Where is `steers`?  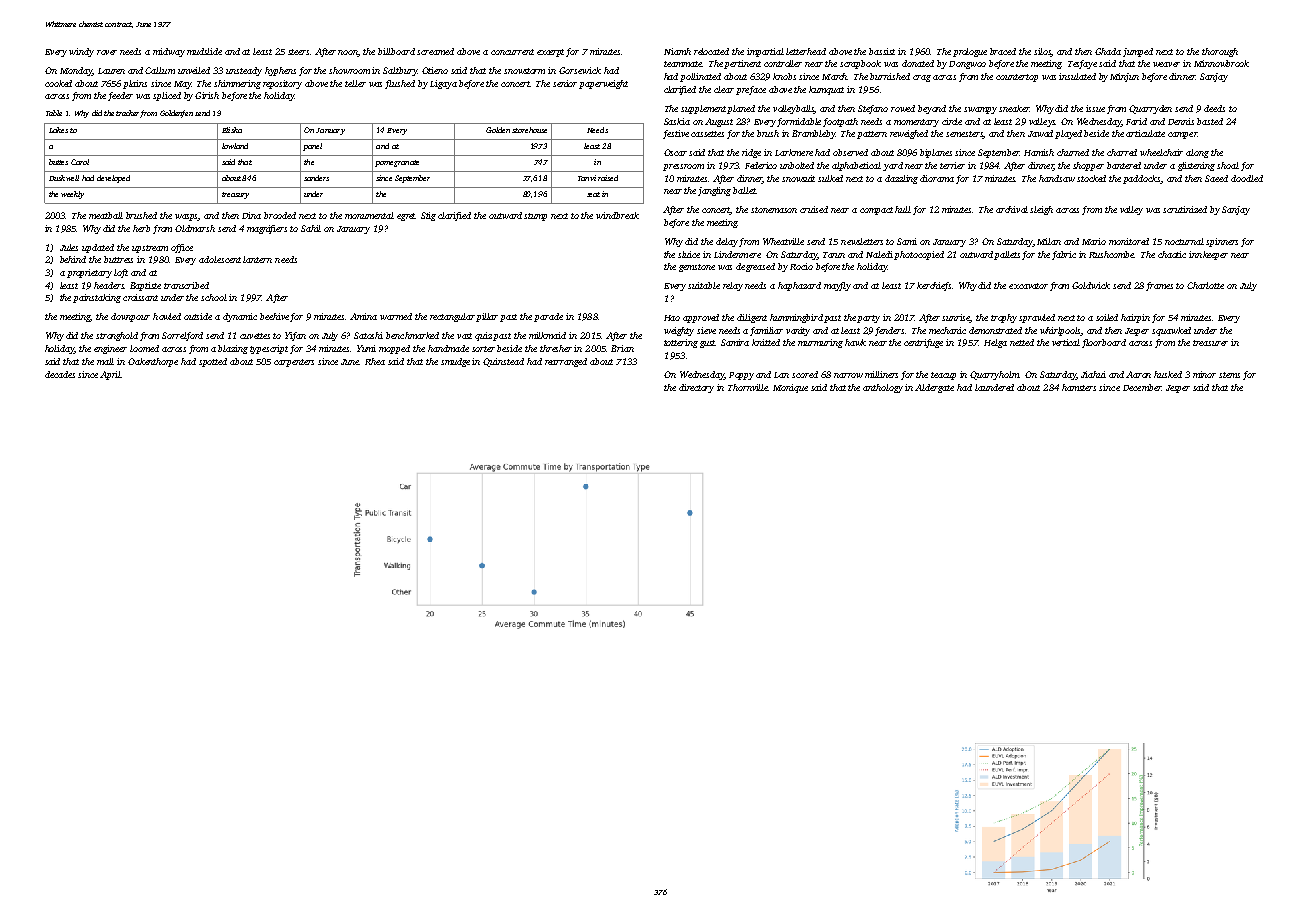 steers is located at coordinates (298, 52).
